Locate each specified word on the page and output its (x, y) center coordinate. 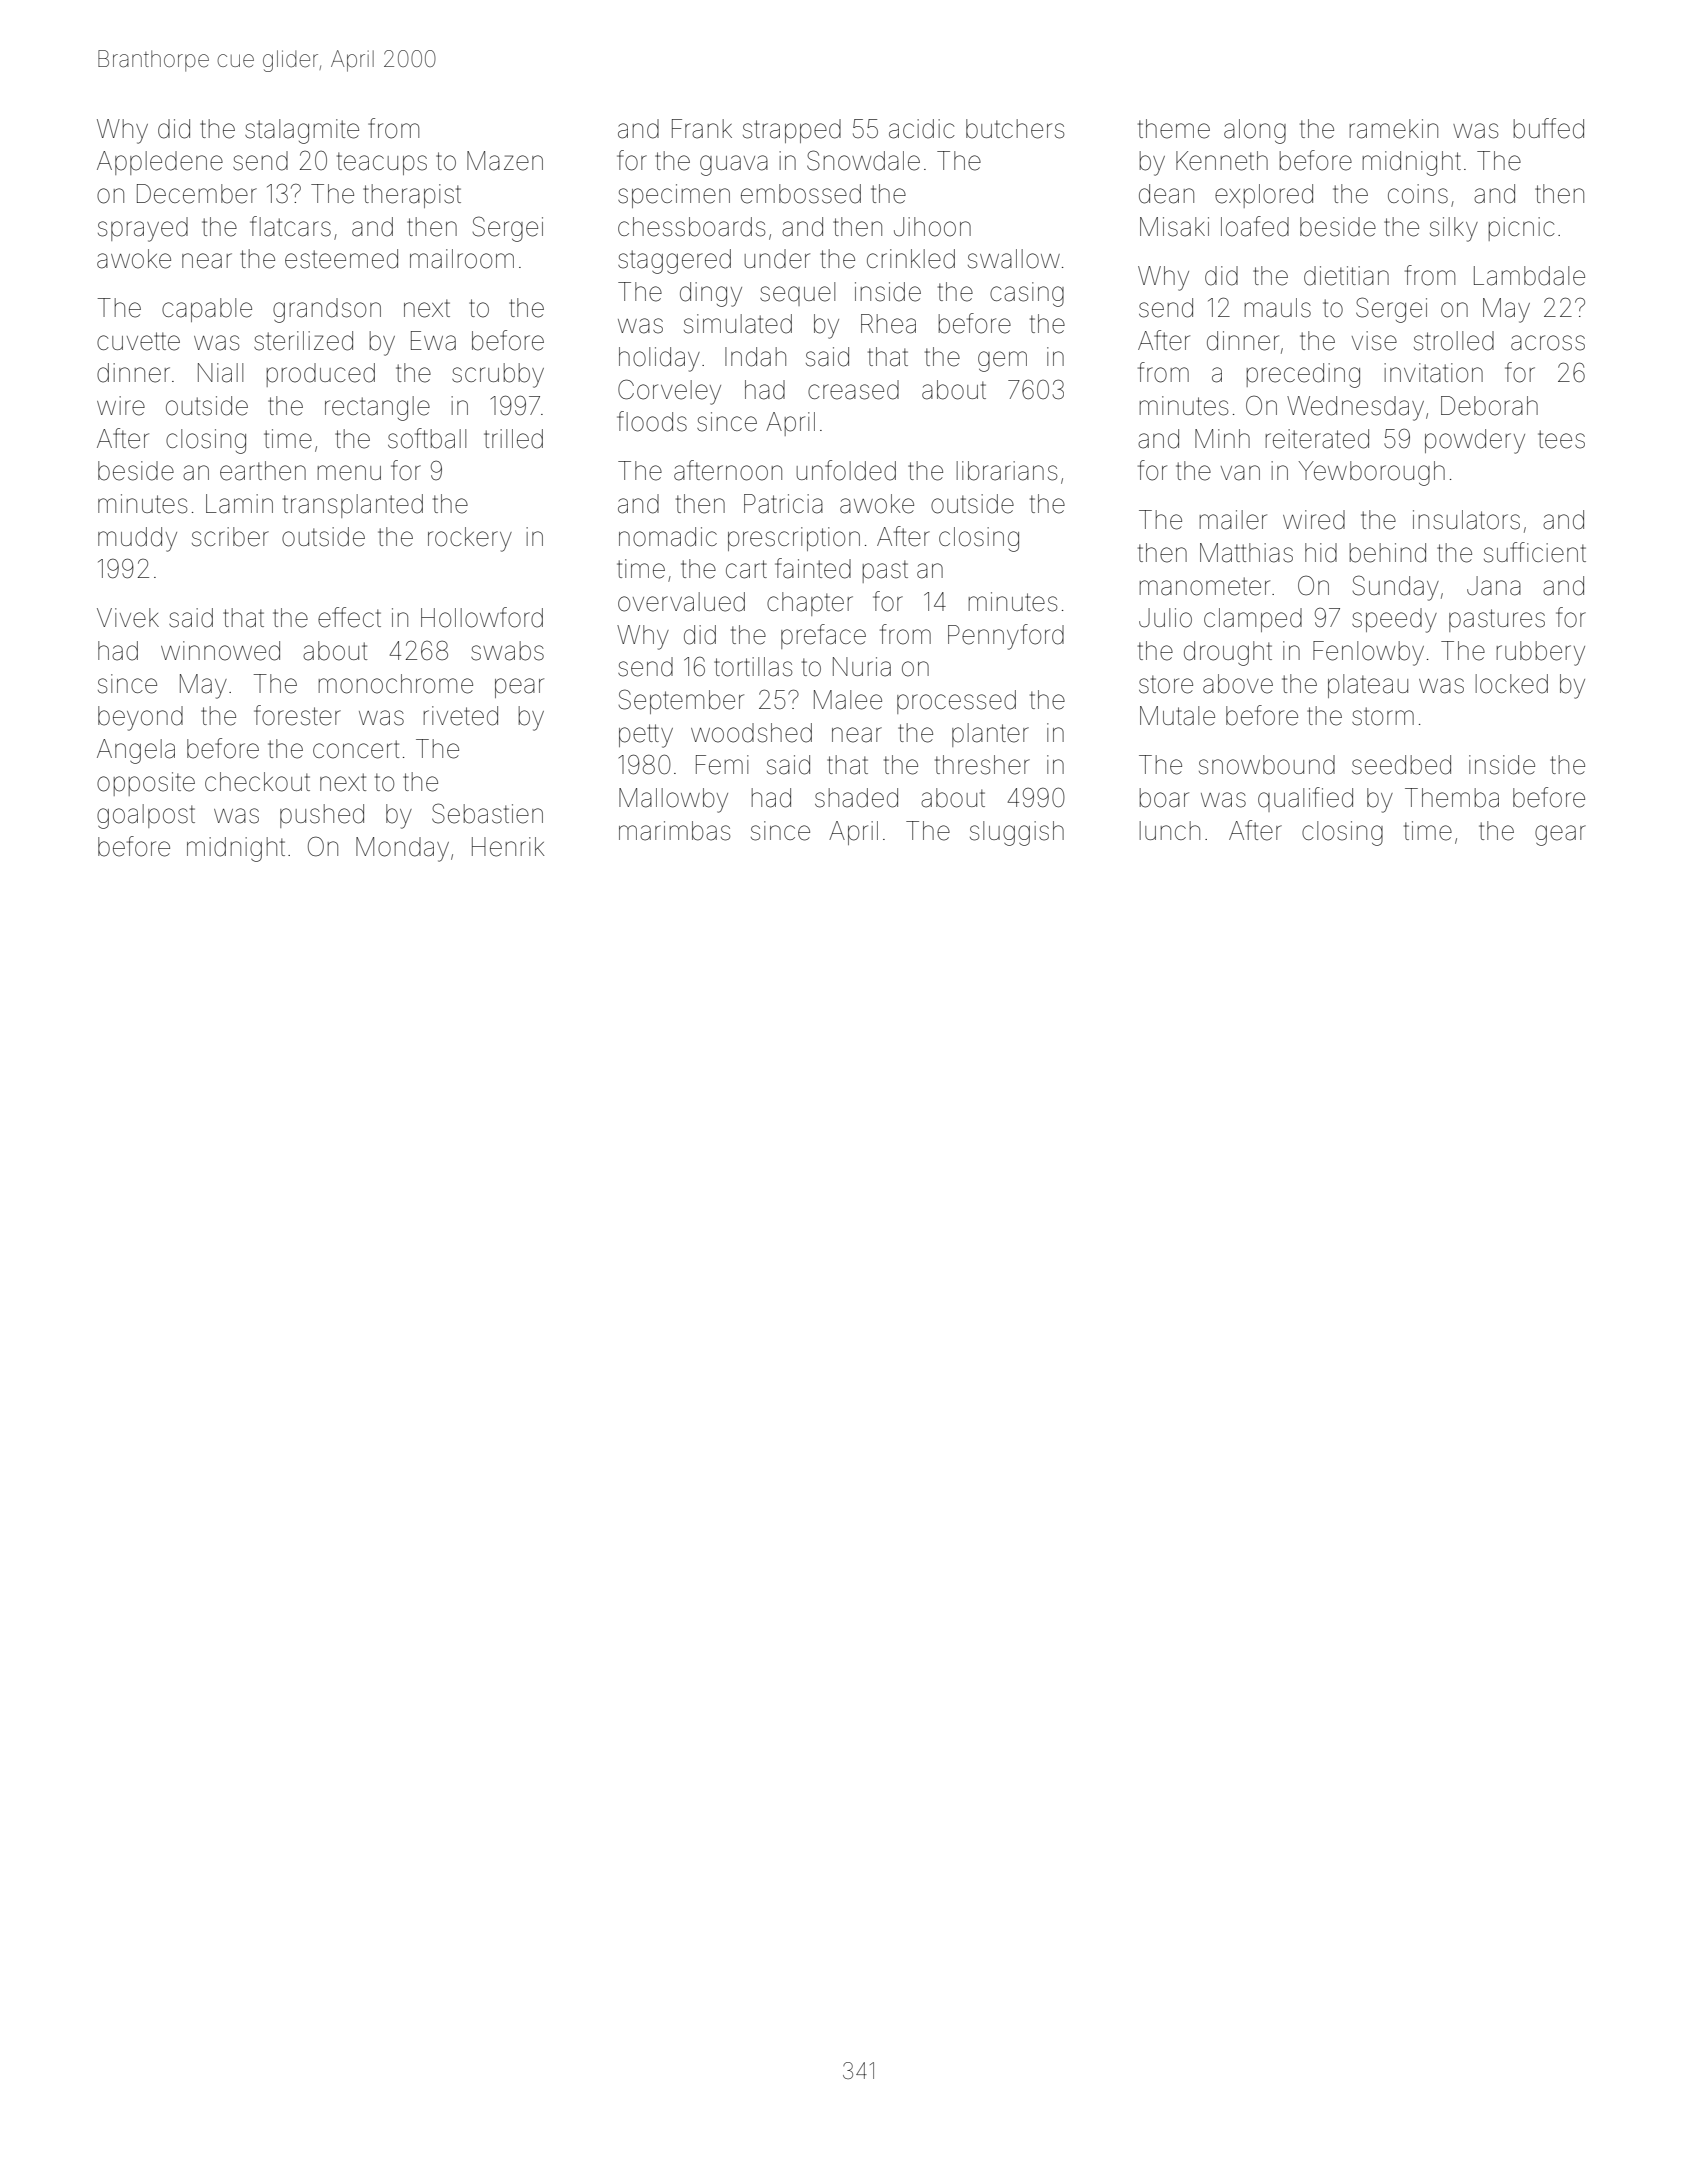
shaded (856, 798)
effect (349, 617)
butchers (1015, 129)
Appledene (160, 163)
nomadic (668, 537)
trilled (513, 439)
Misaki (1174, 227)
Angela (136, 751)
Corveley (669, 392)
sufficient (1535, 552)
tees (1561, 439)
